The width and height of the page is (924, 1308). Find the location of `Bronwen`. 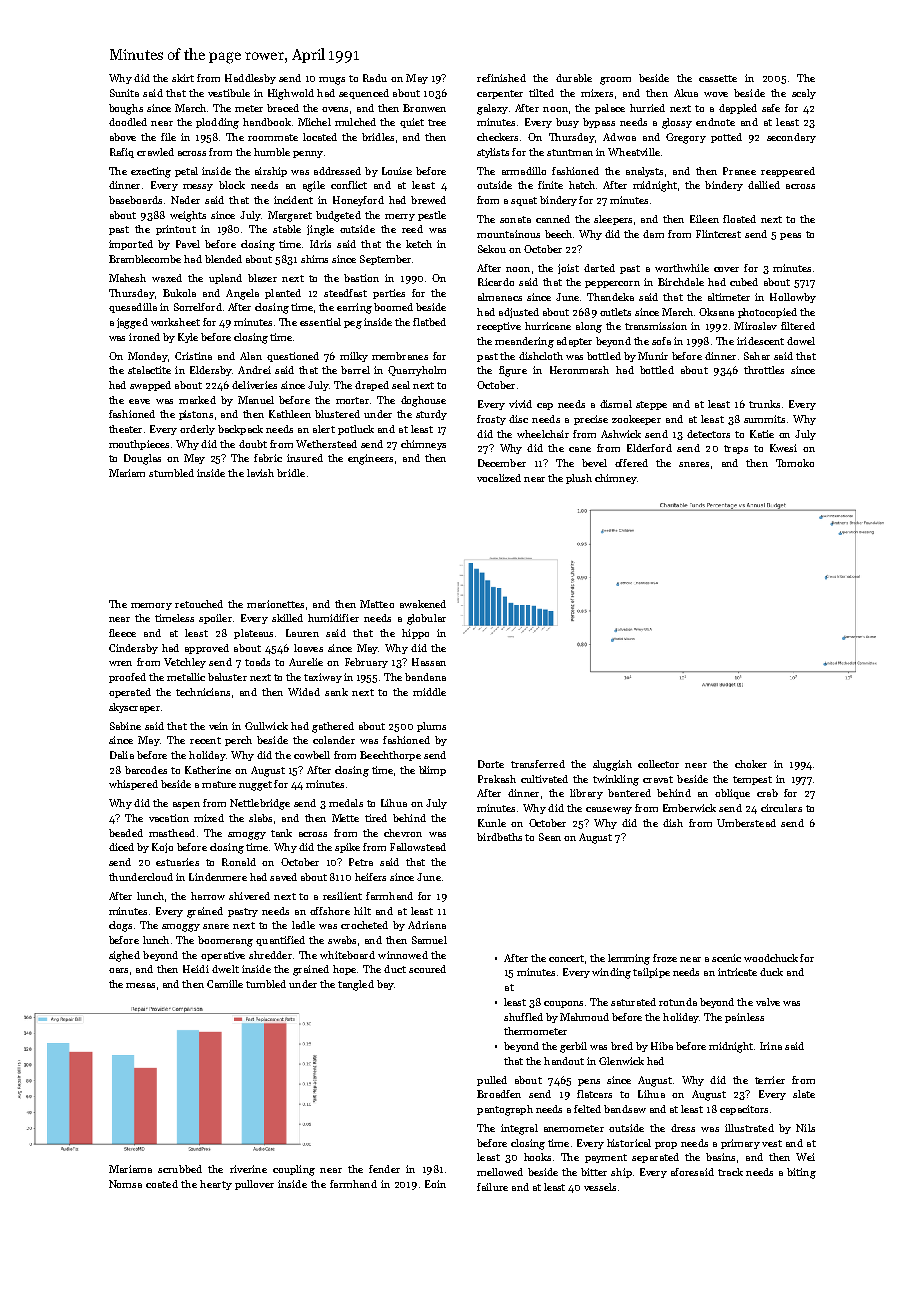

Bronwen is located at coordinates (424, 108).
